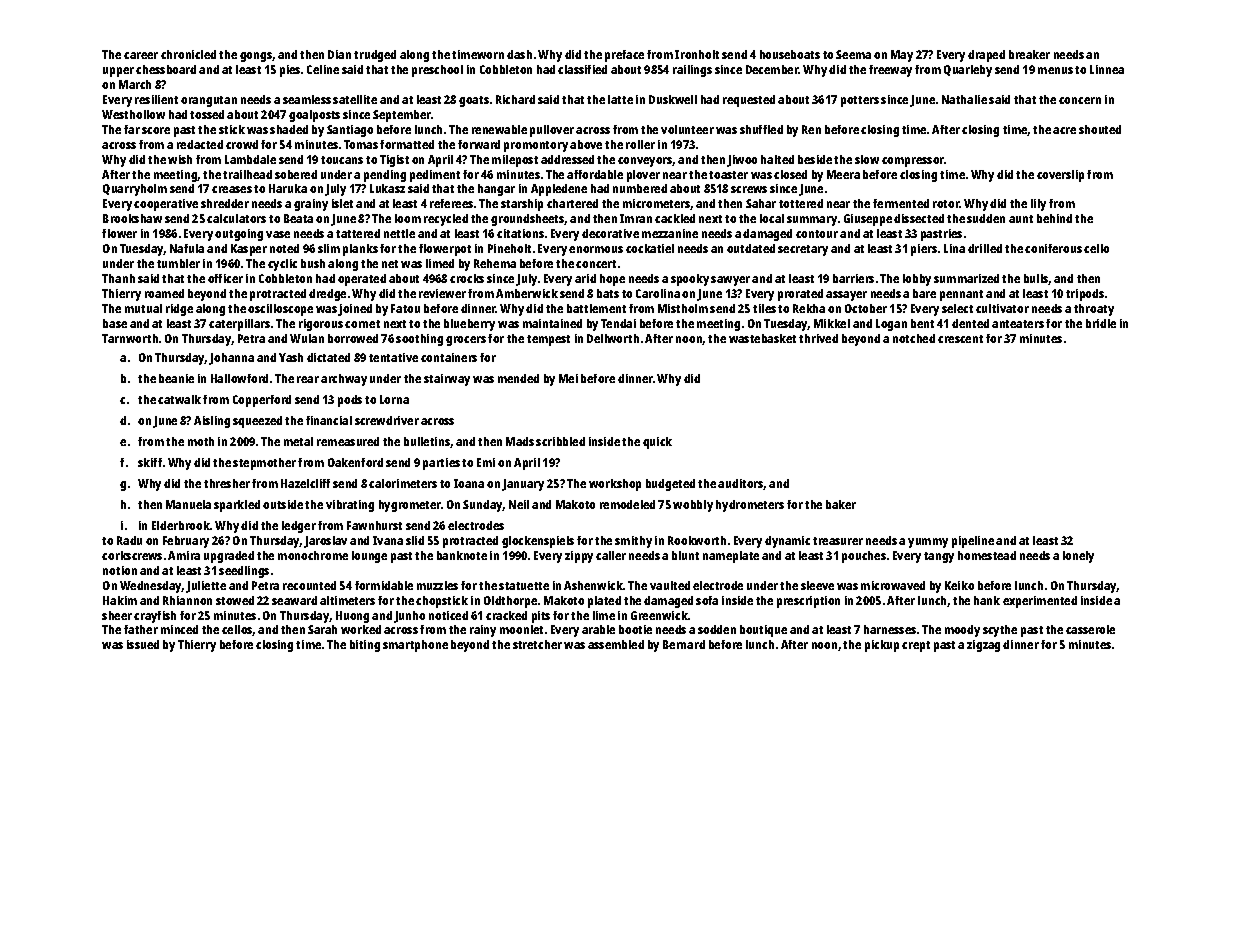  Describe the element at coordinates (692, 71) in the screenshot. I see `railings` at that location.
